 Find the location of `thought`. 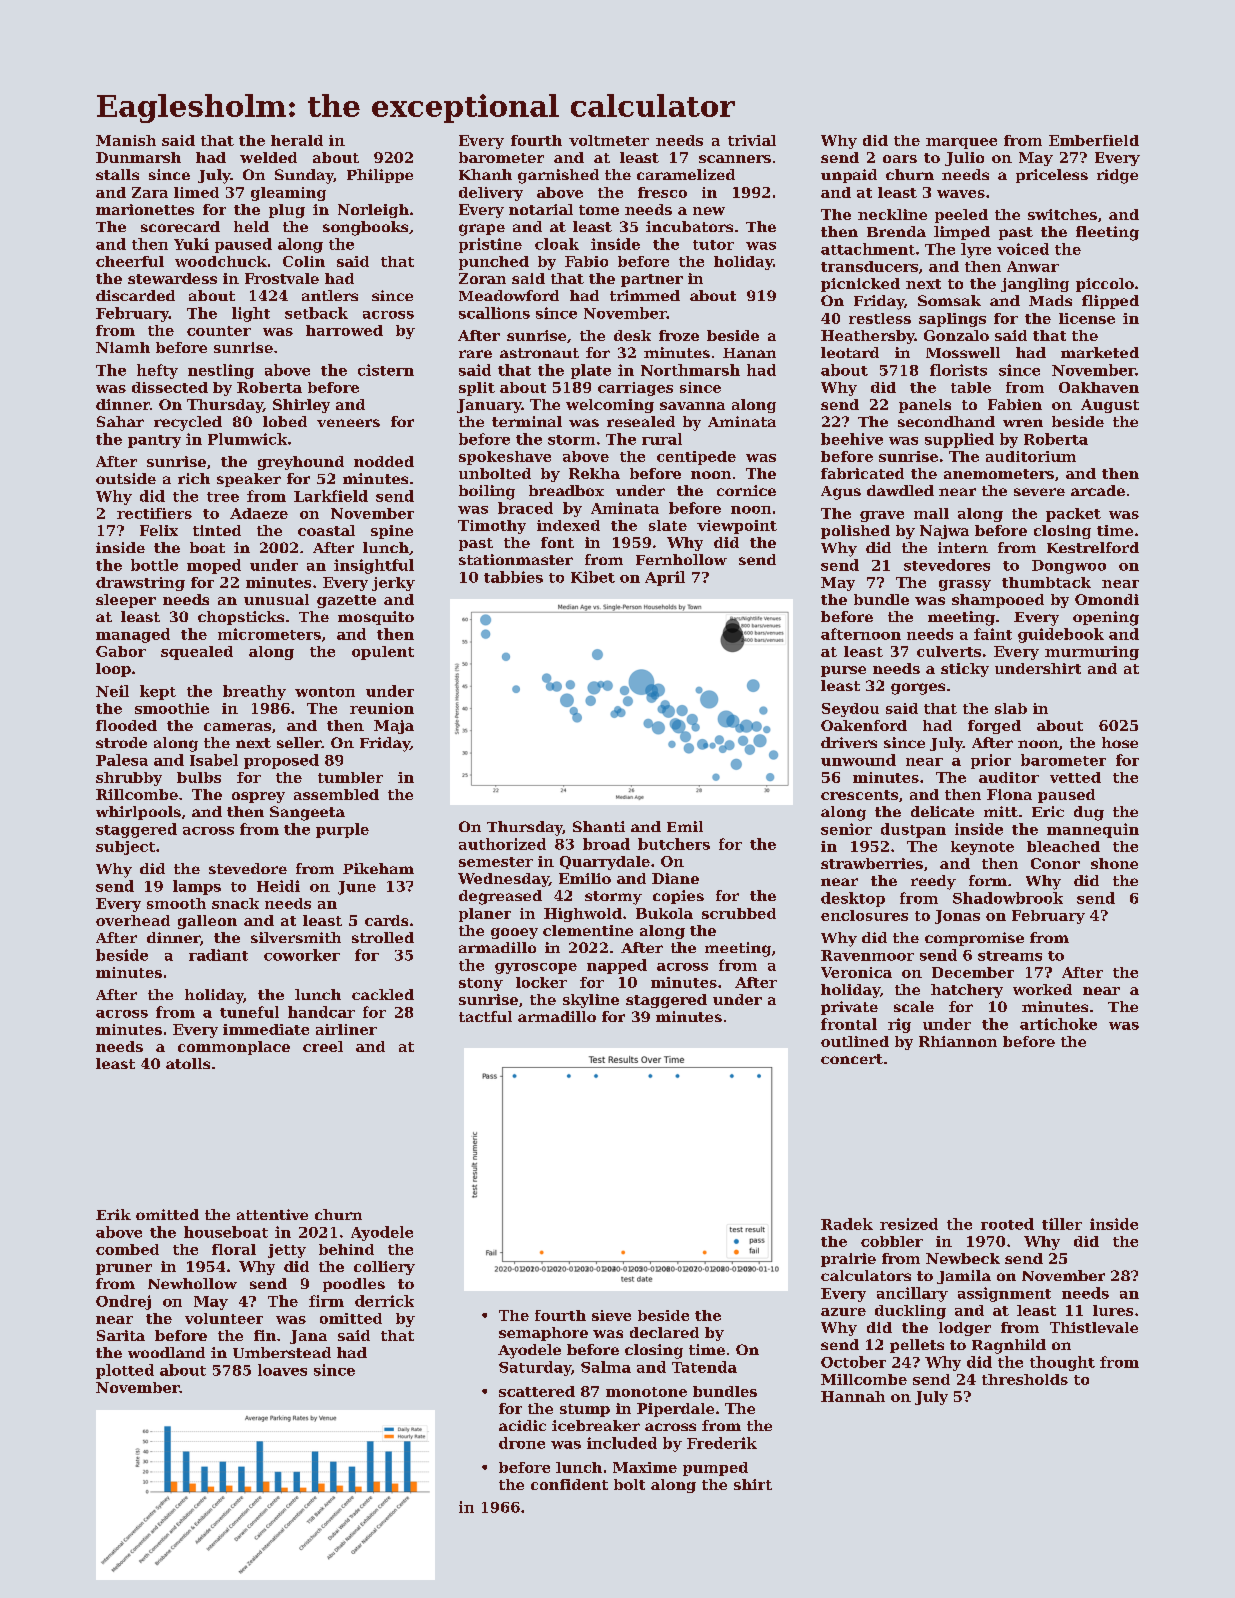

thought is located at coordinates (1062, 1363).
